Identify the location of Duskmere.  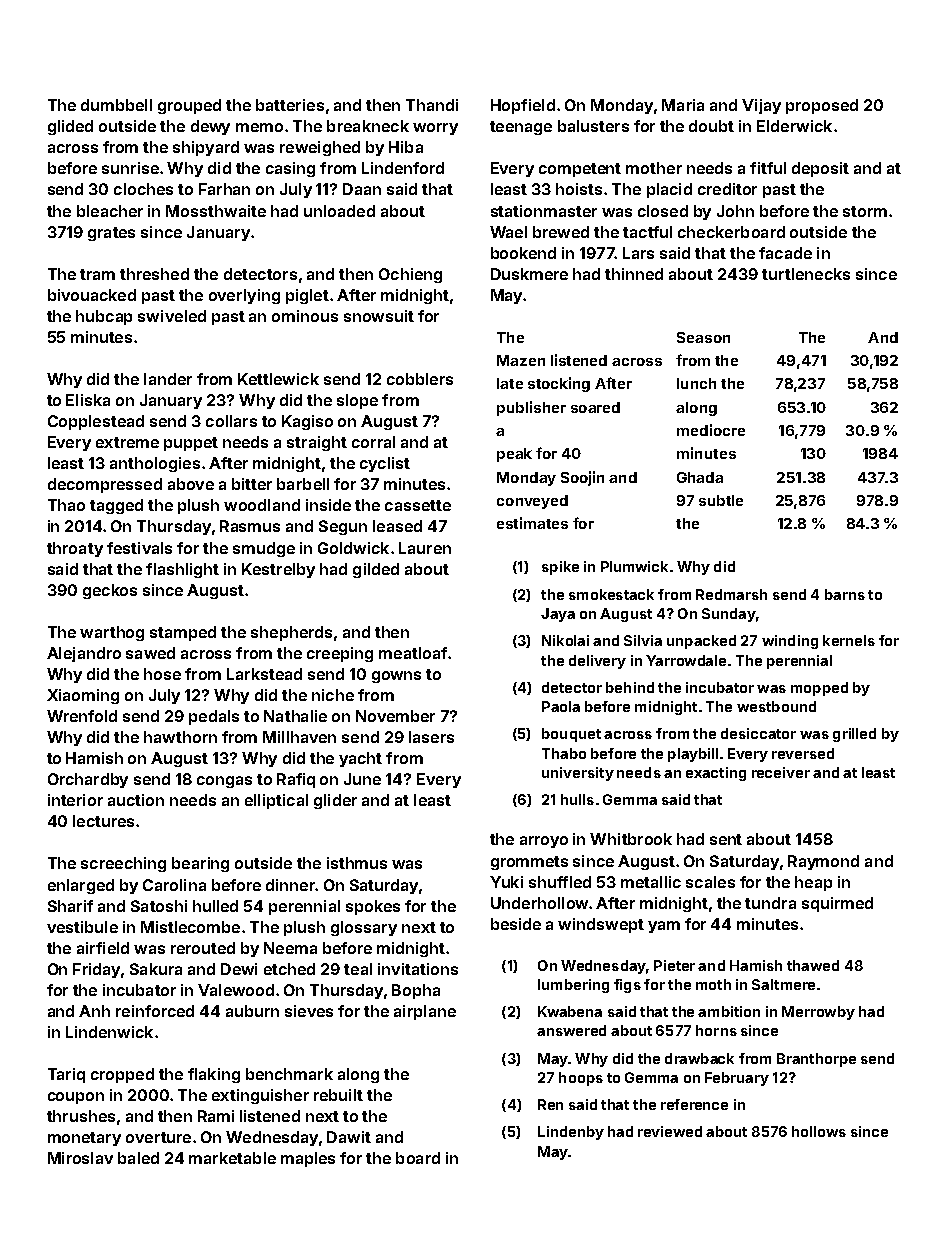
(529, 274).
